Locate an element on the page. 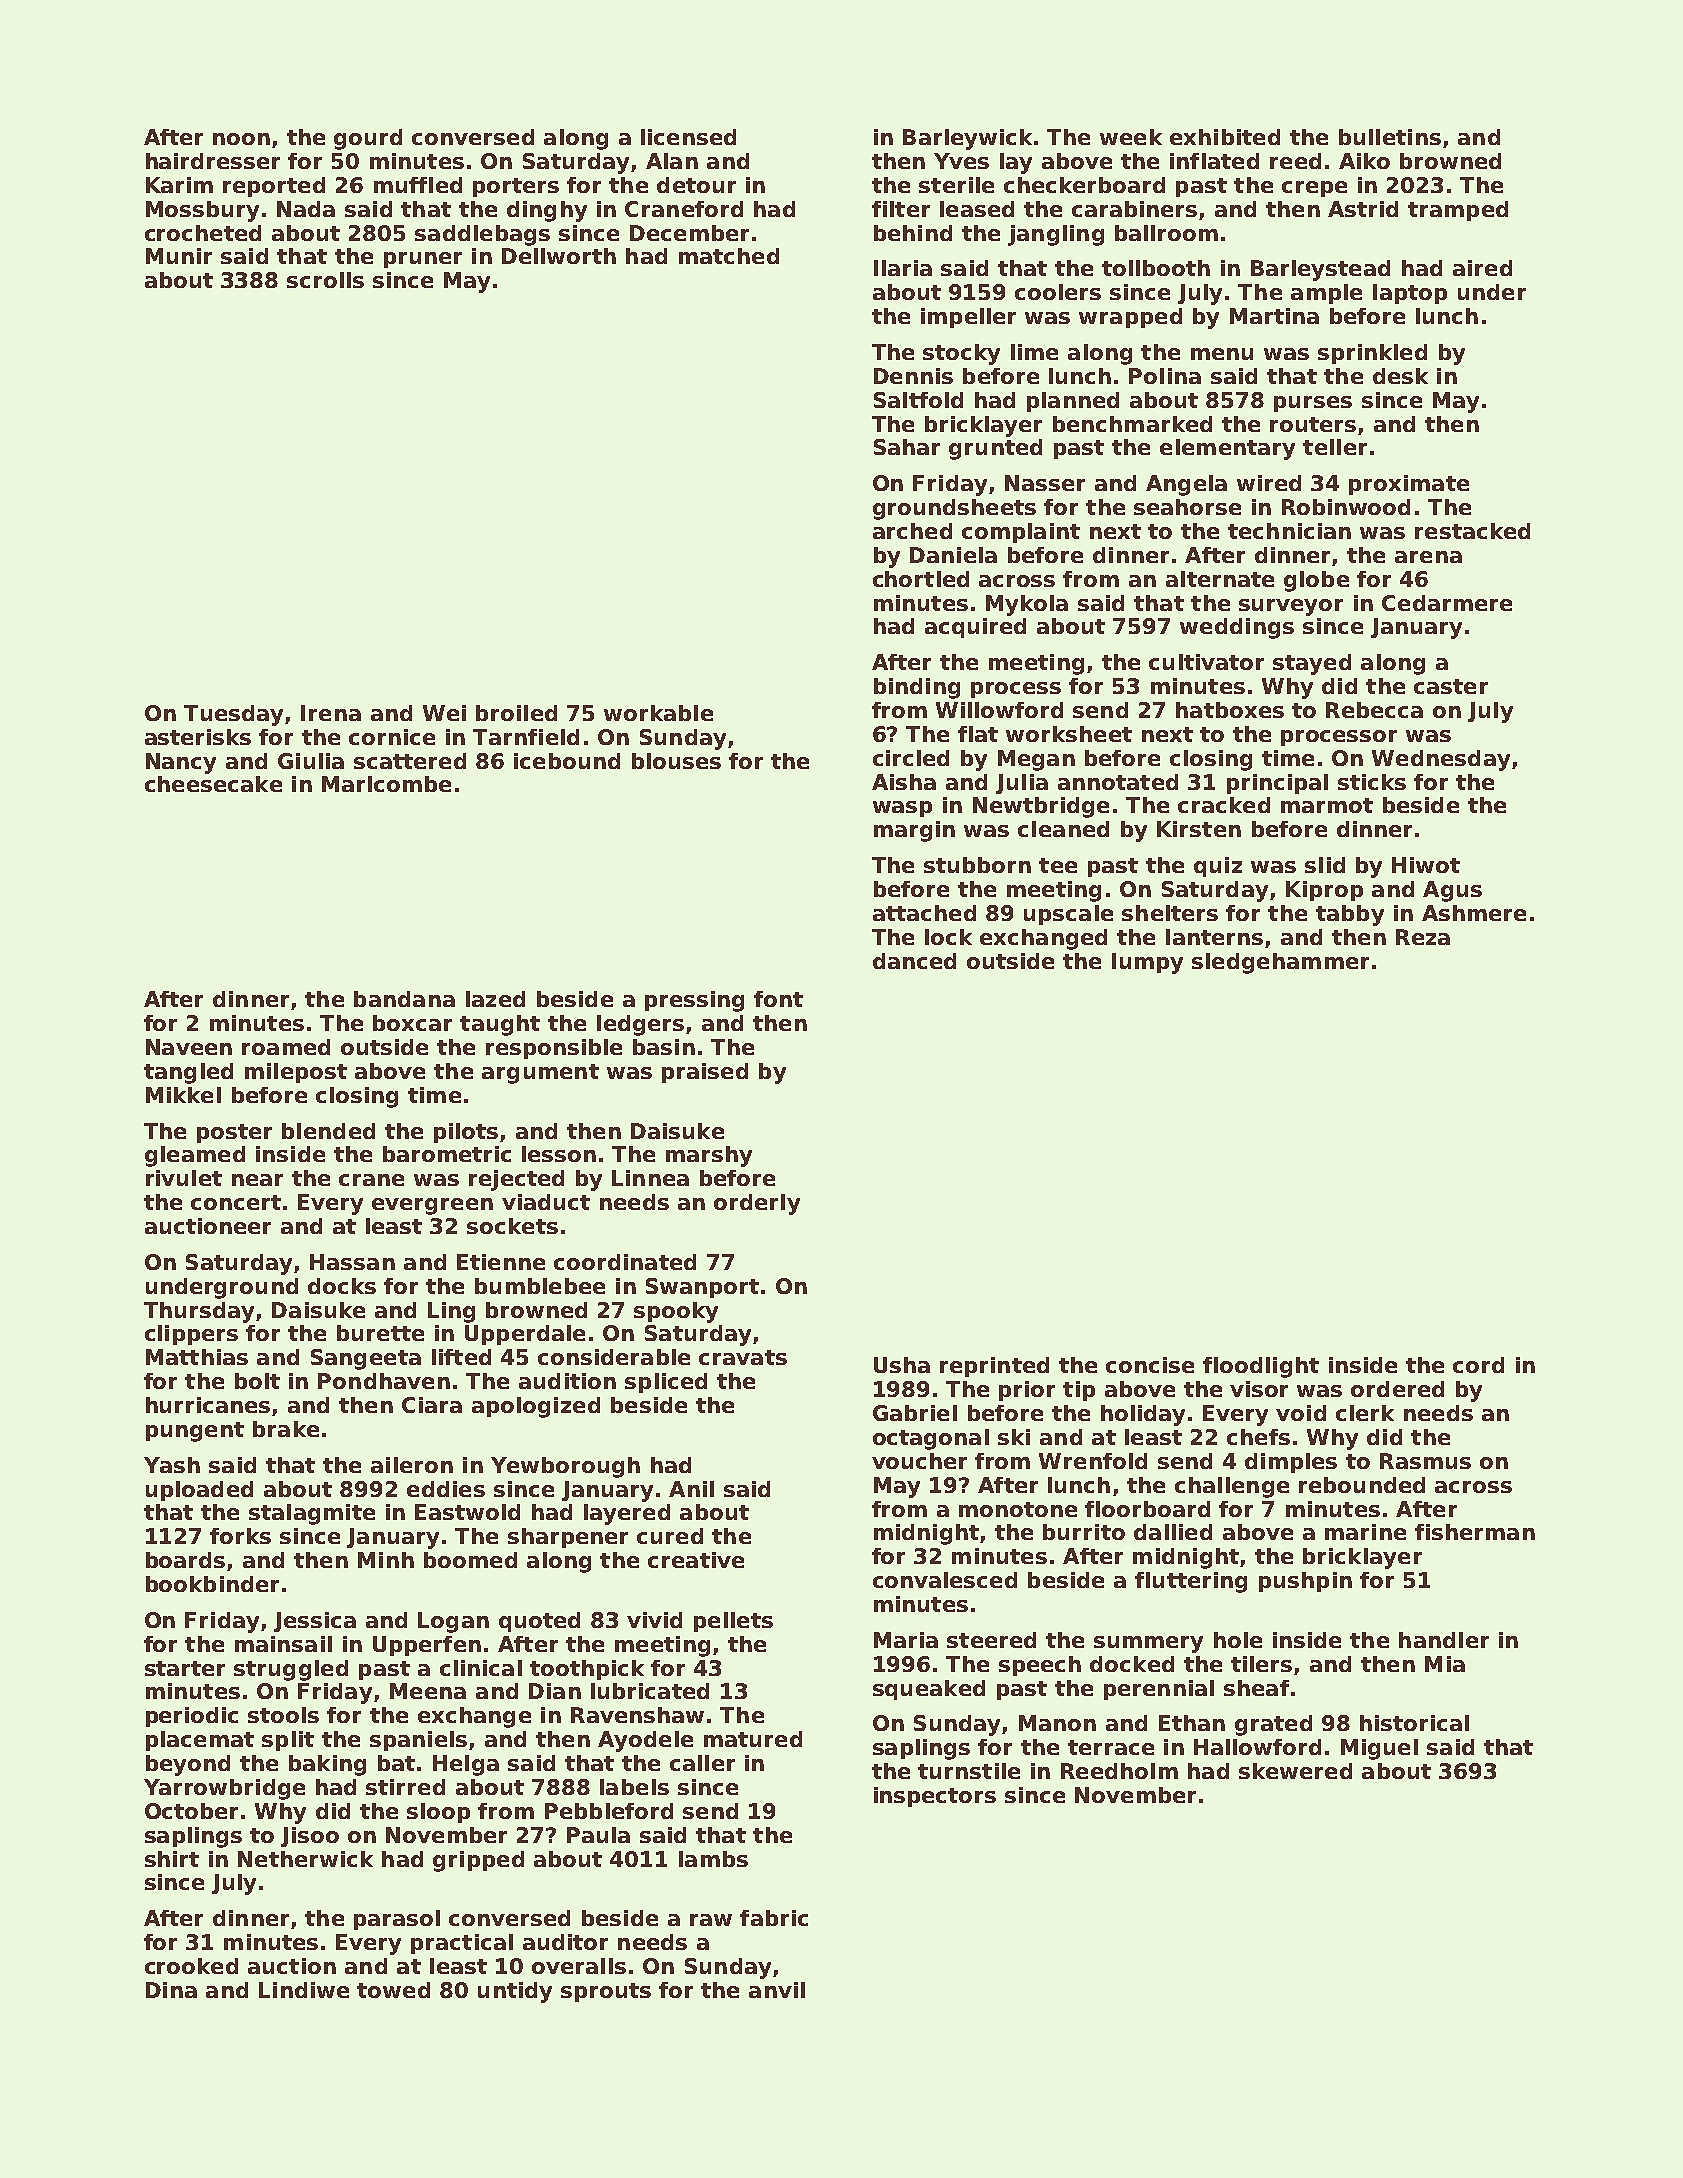 This document has width=1683, height=2178. scrolls is located at coordinates (325, 280).
